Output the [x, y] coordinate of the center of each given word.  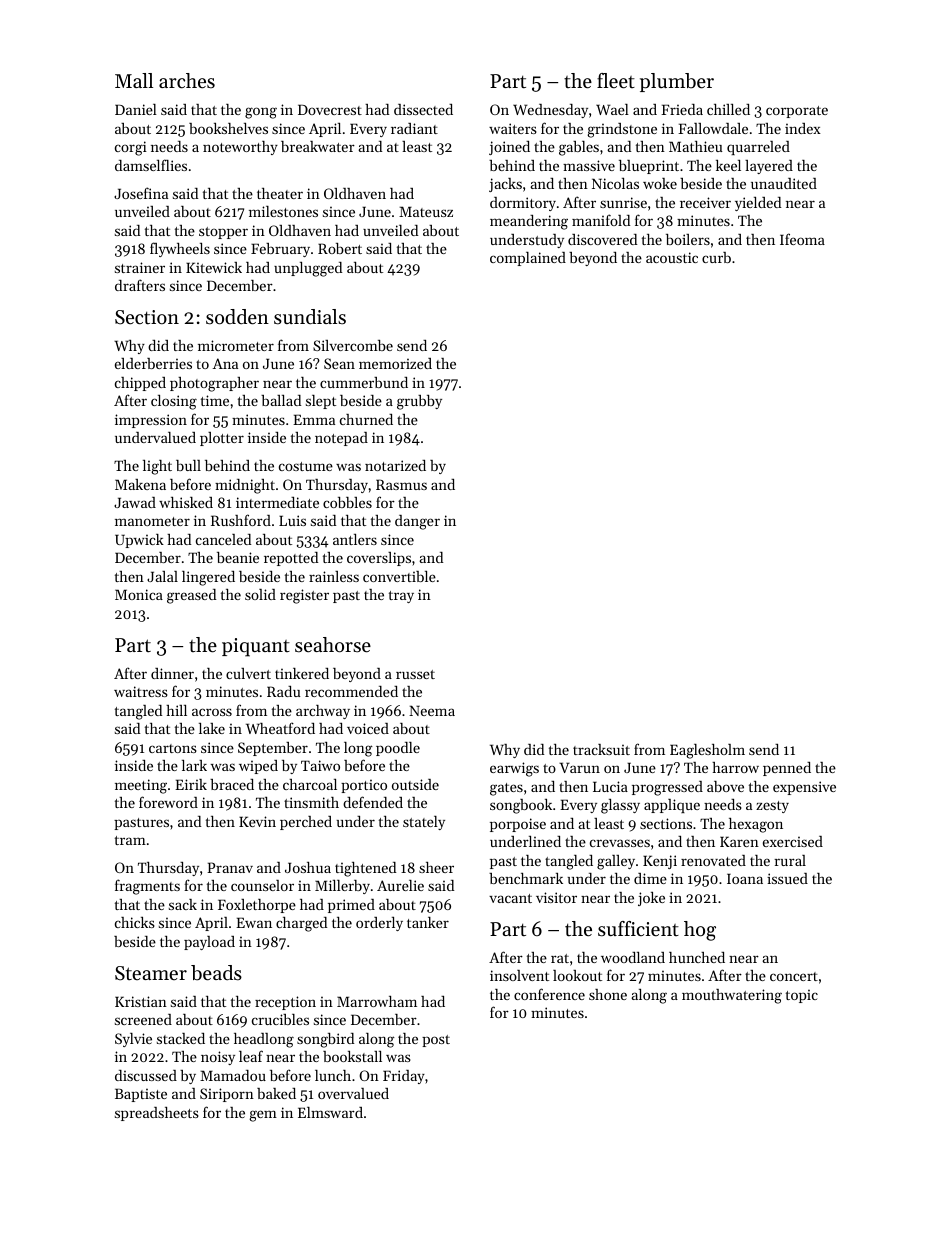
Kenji [660, 862]
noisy [218, 1058]
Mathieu [695, 146]
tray [401, 597]
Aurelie [400, 885]
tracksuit [601, 749]
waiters [513, 128]
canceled [223, 539]
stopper [223, 233]
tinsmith [311, 802]
